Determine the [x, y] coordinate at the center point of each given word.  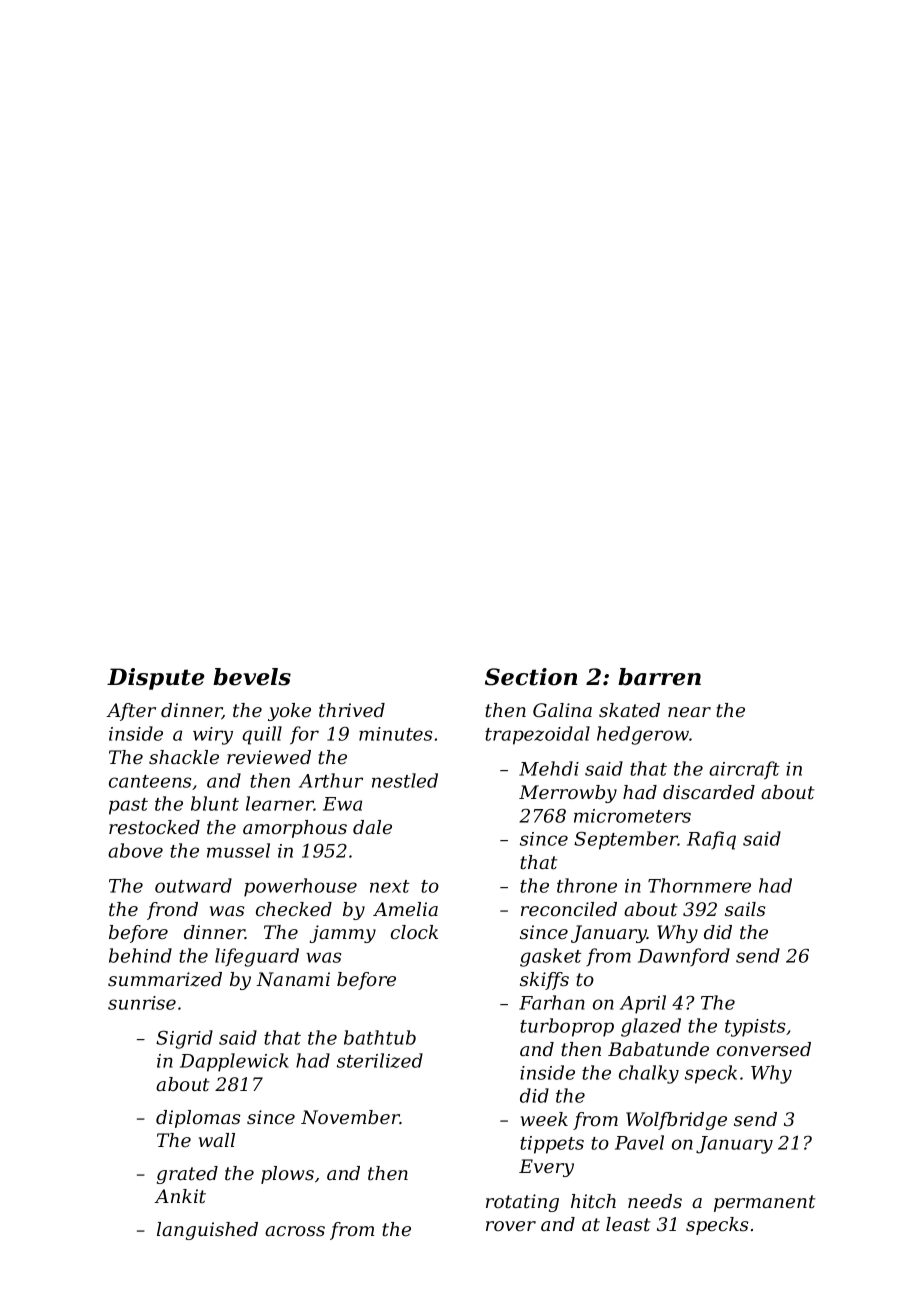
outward [193, 885]
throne [587, 885]
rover [511, 1226]
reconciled [569, 909]
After [131, 712]
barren [659, 677]
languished [207, 1231]
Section [531, 677]
